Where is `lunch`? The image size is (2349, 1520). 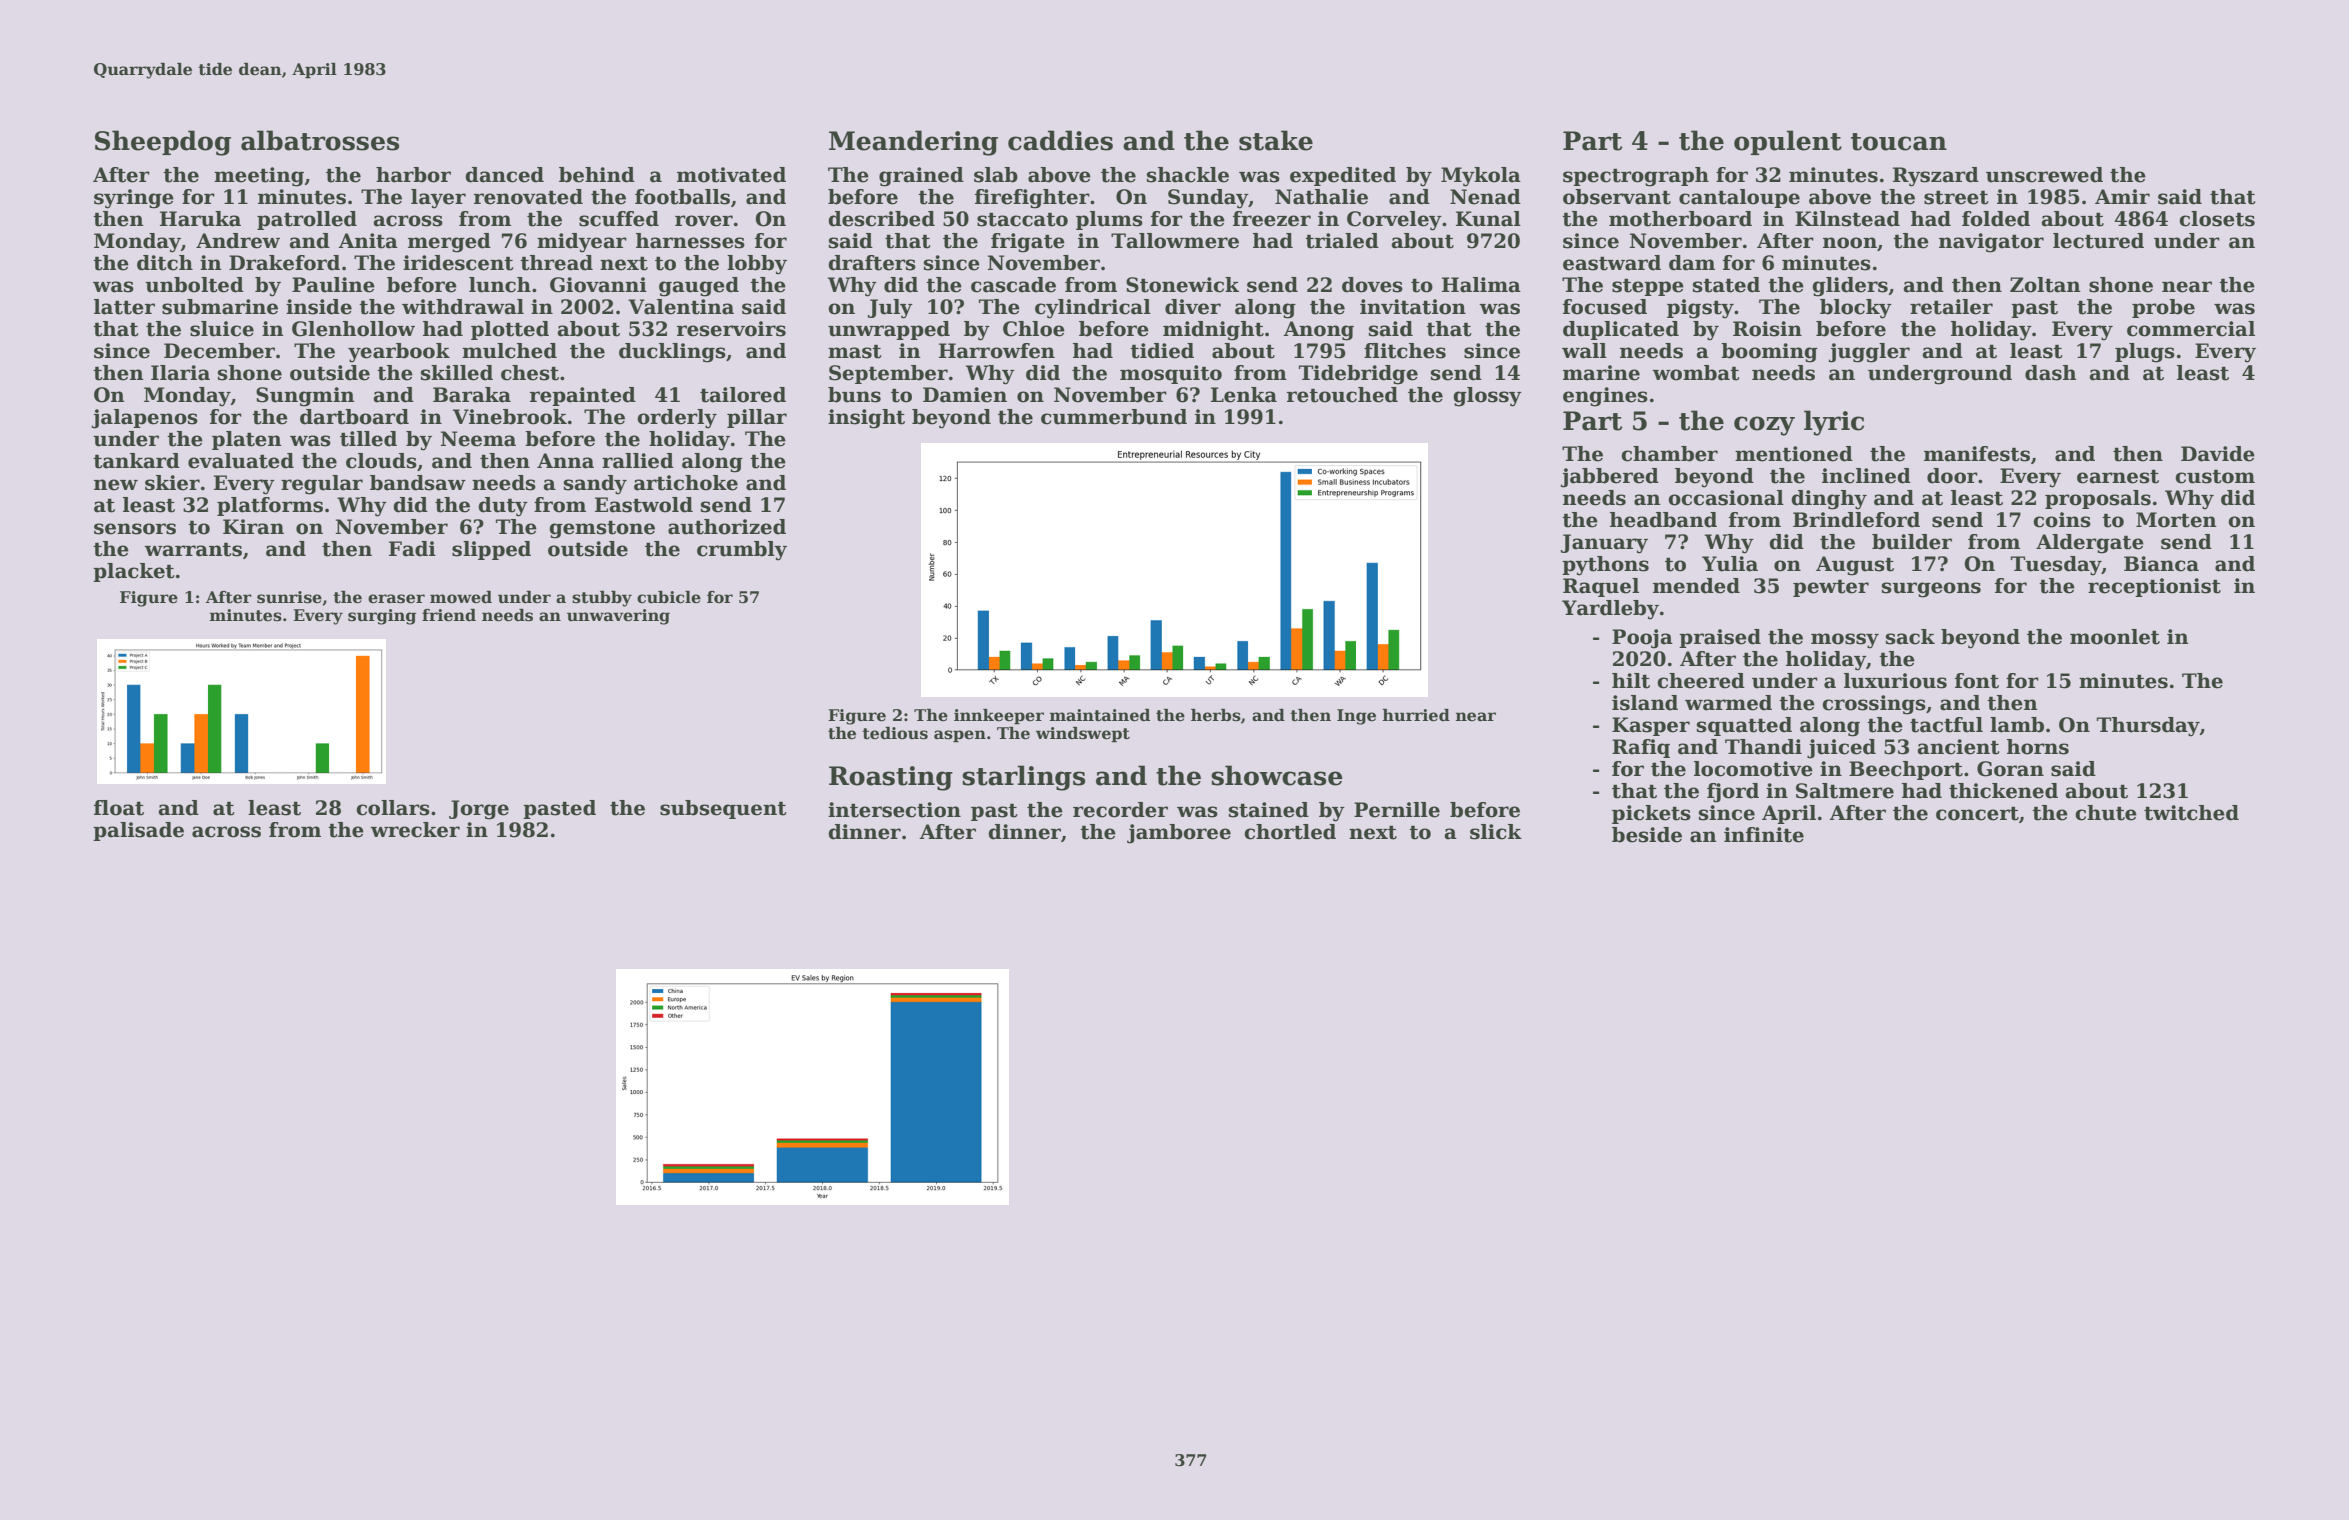 lunch is located at coordinates (500, 285).
